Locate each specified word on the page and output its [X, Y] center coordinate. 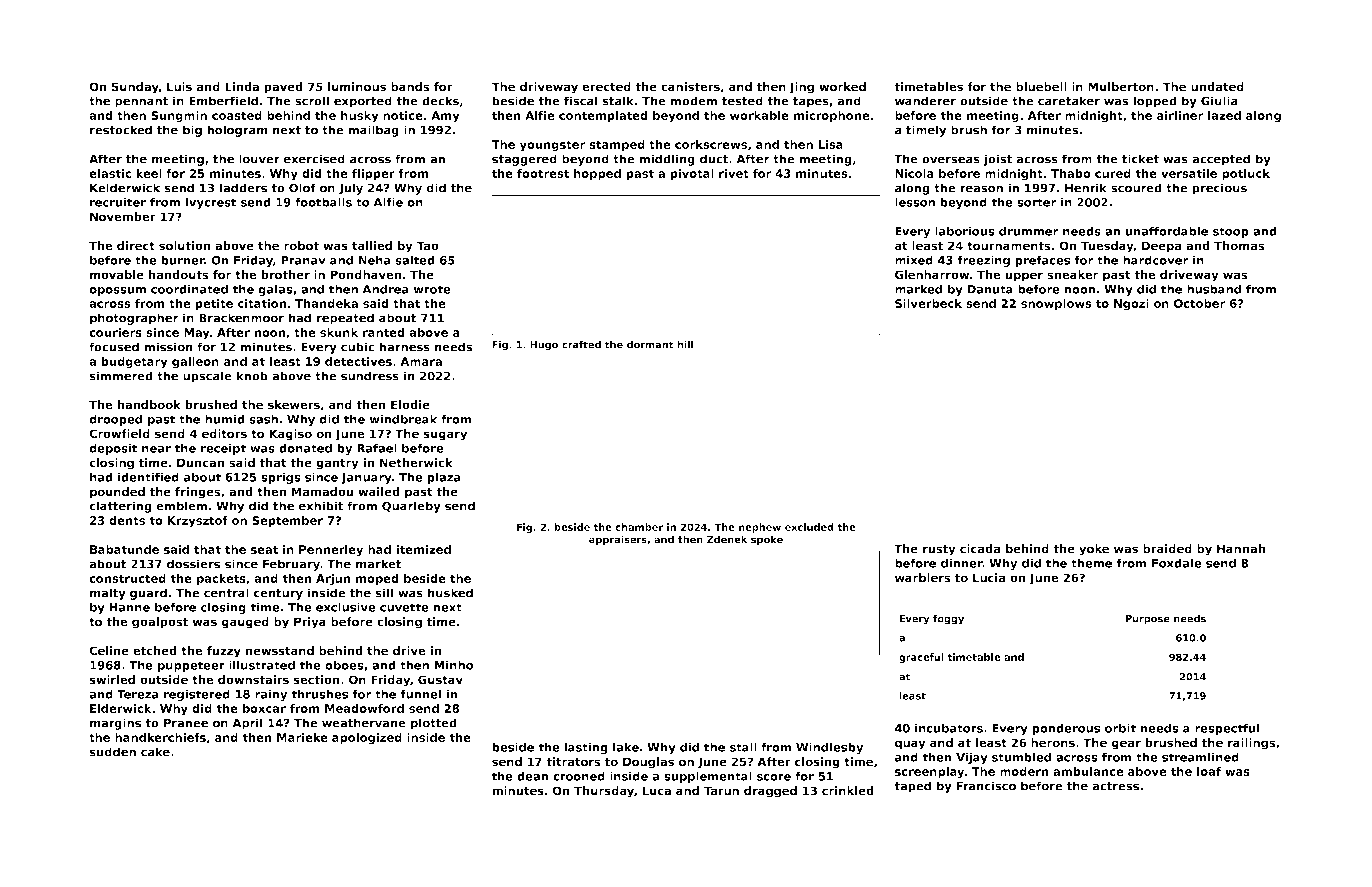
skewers [294, 405]
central [226, 593]
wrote [432, 289]
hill [685, 344]
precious [1219, 189]
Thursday [604, 792]
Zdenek [727, 539]
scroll [312, 101]
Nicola [914, 173]
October [1200, 303]
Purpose [1148, 620]
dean [532, 776]
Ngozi [1131, 305]
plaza [444, 478]
